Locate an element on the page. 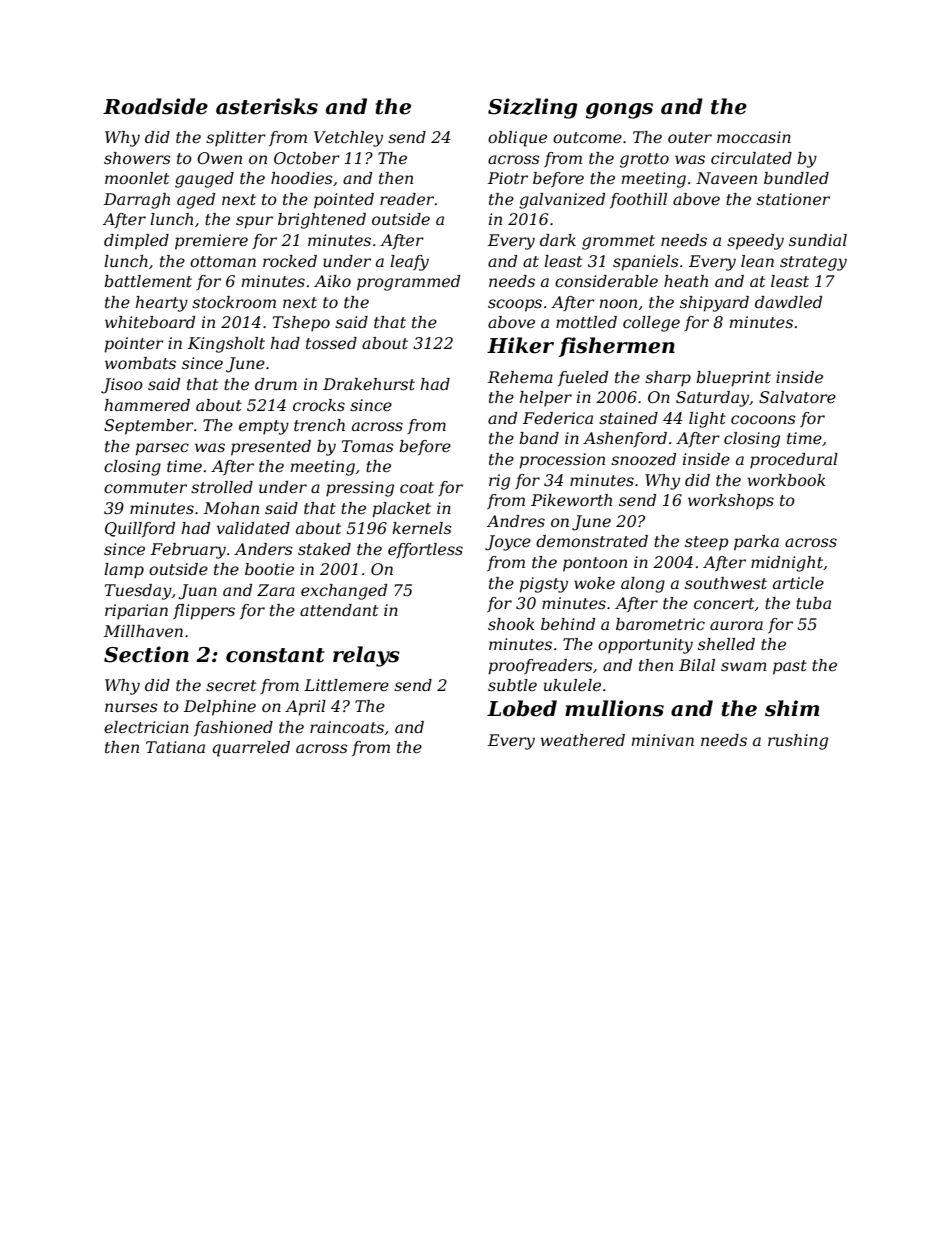 The height and width of the page is (1233, 952). shipyard is located at coordinates (714, 304).
